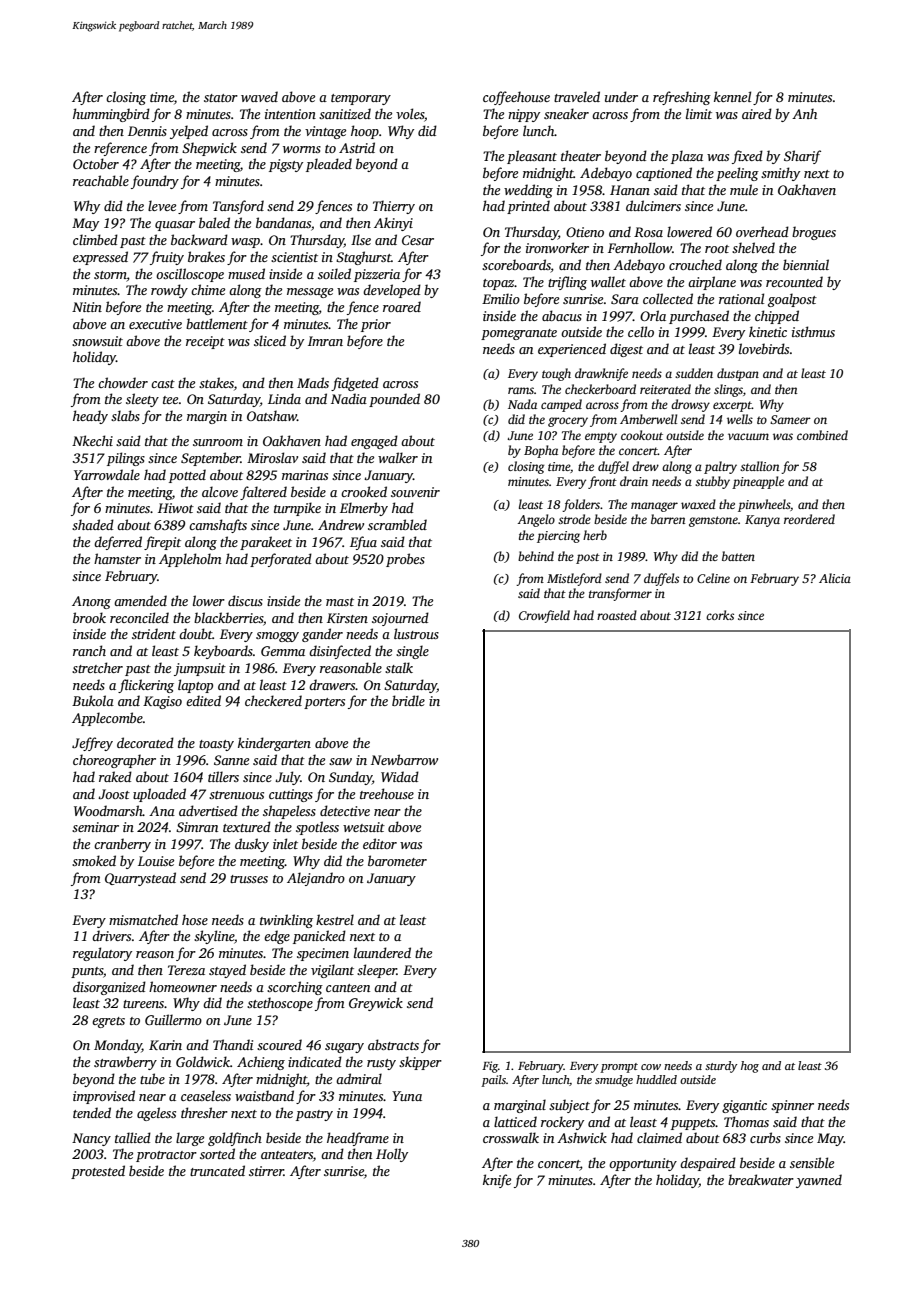 This document has height=1308, width=924. Describe the element at coordinates (732, 96) in the document. I see `kennel` at that location.
